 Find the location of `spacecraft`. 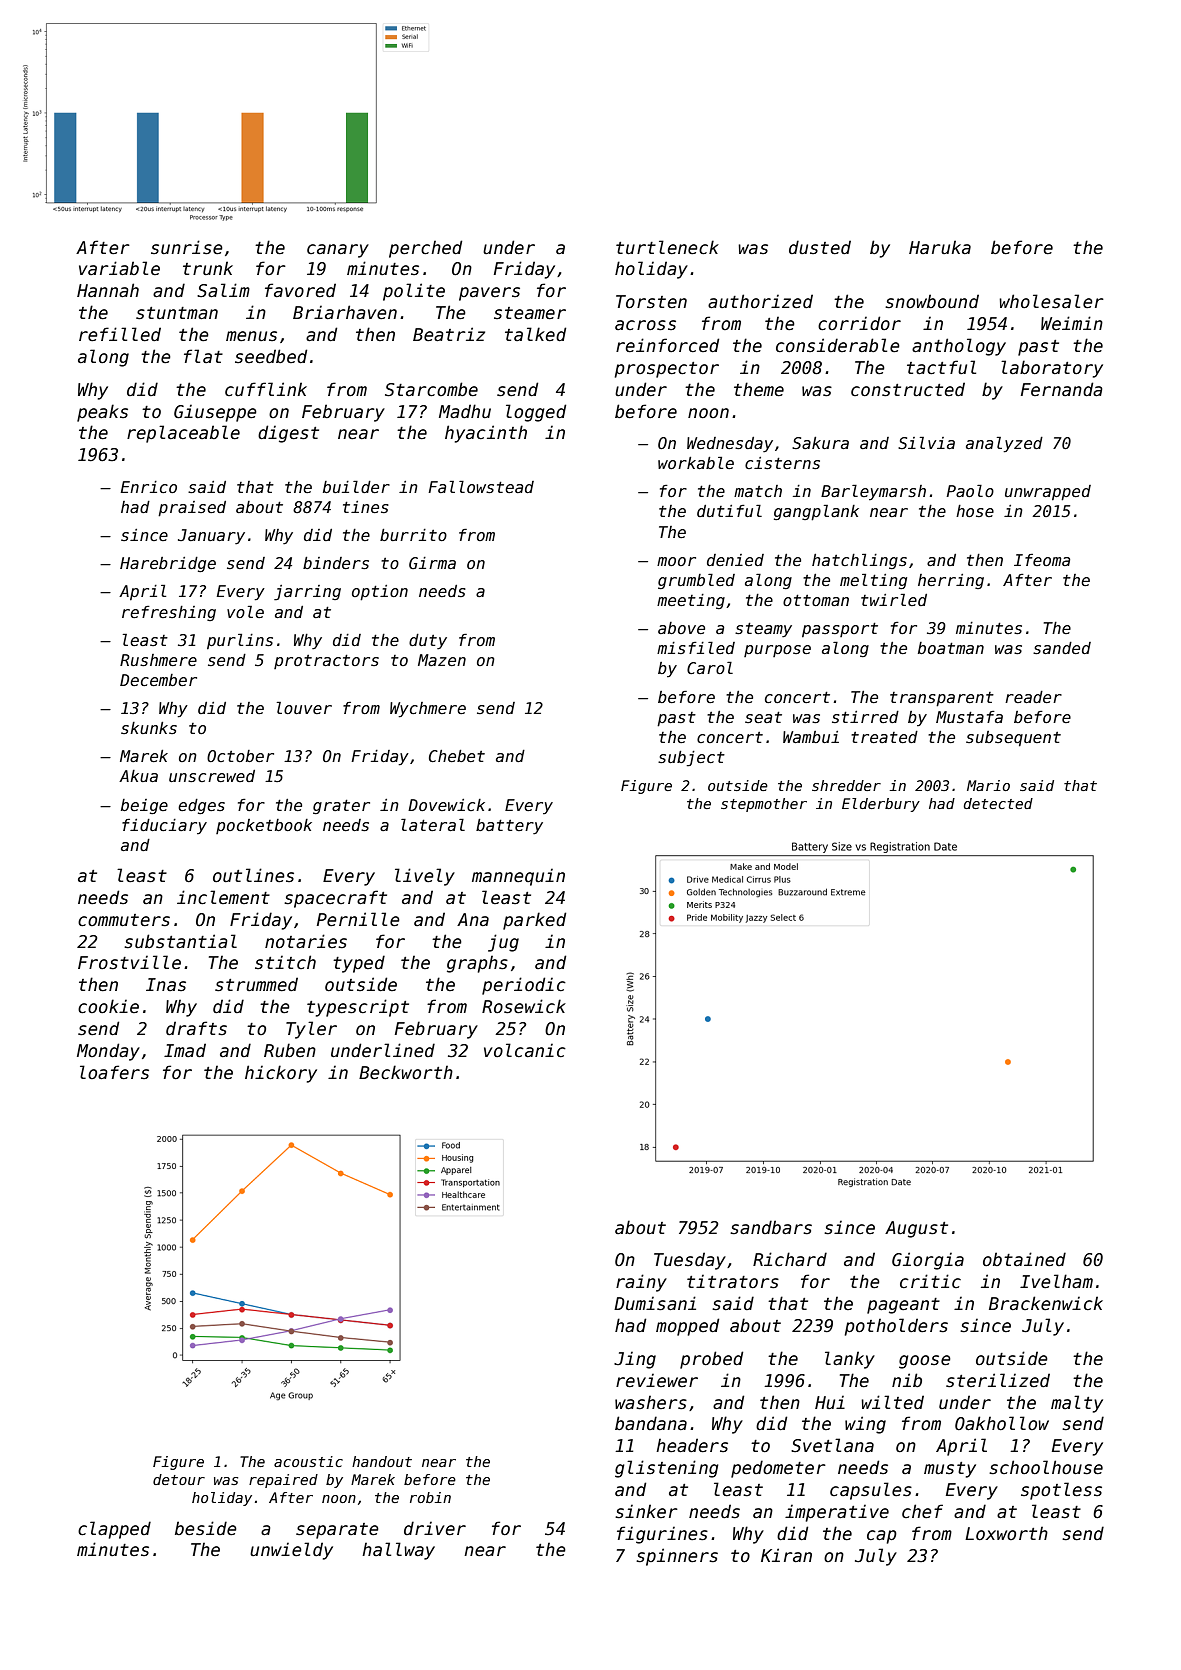

spacecraft is located at coordinates (335, 899).
